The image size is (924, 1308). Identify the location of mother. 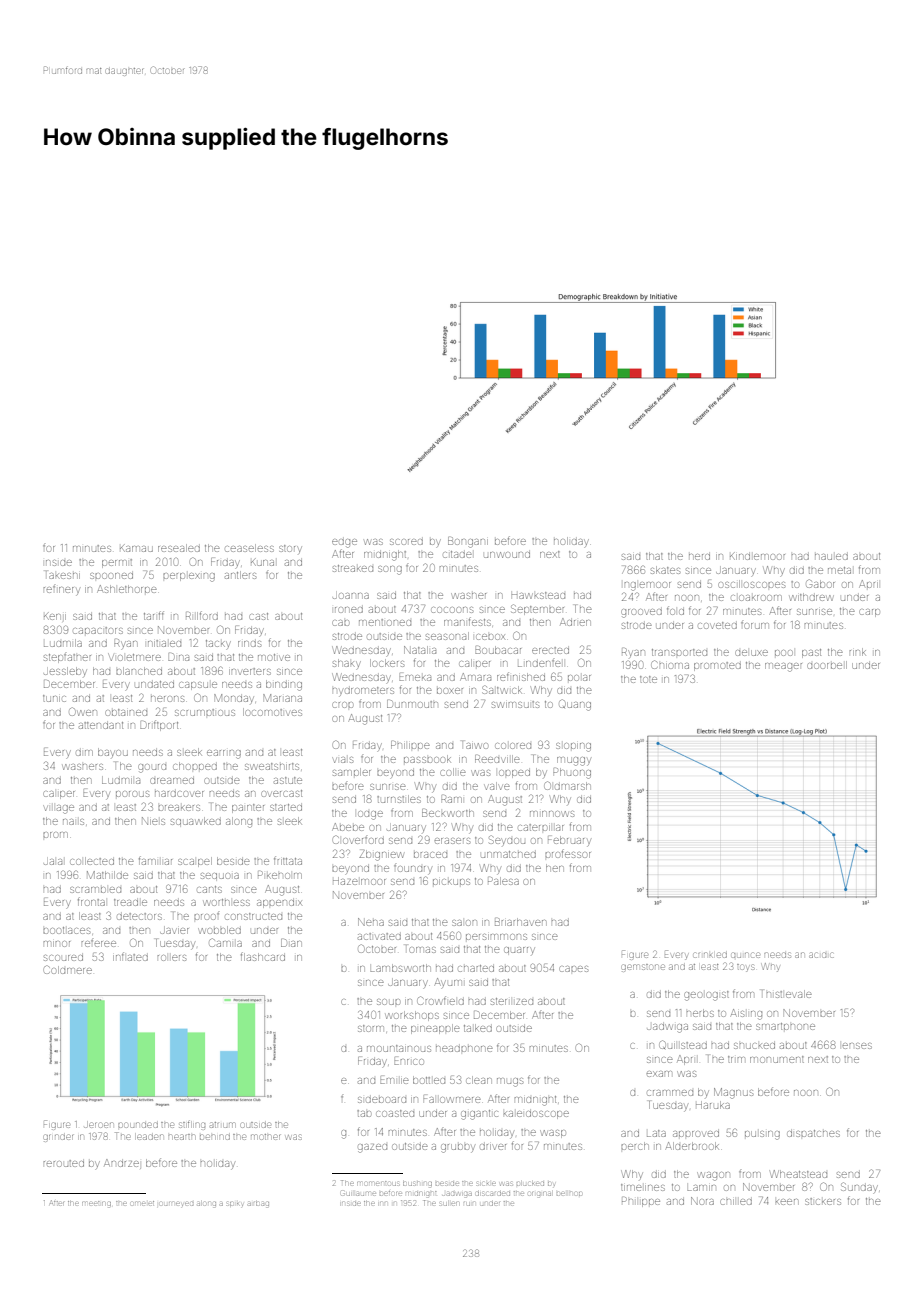
(265, 1137).
